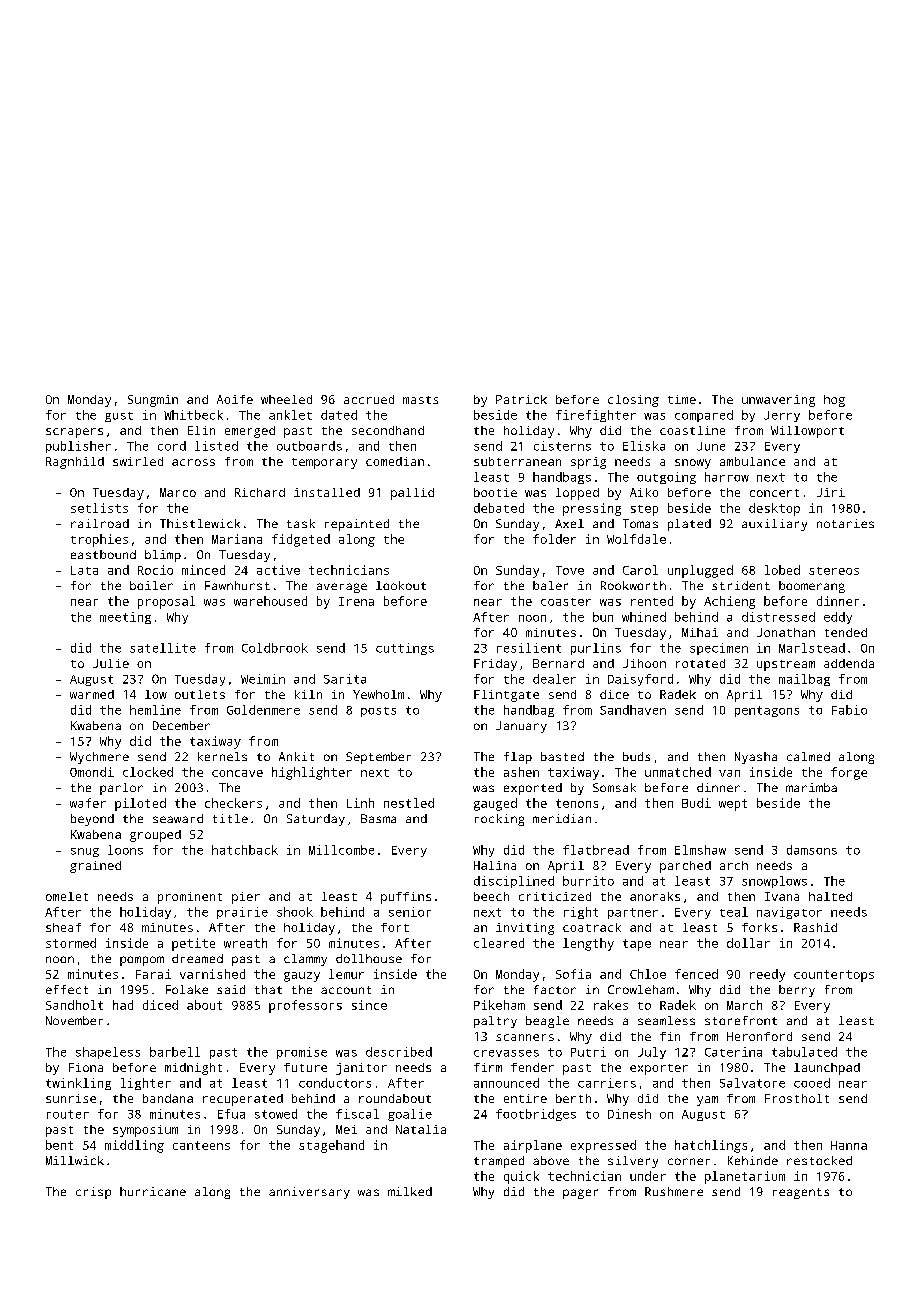 The width and height of the page is (924, 1308). I want to click on Fawnhurst, so click(237, 585).
